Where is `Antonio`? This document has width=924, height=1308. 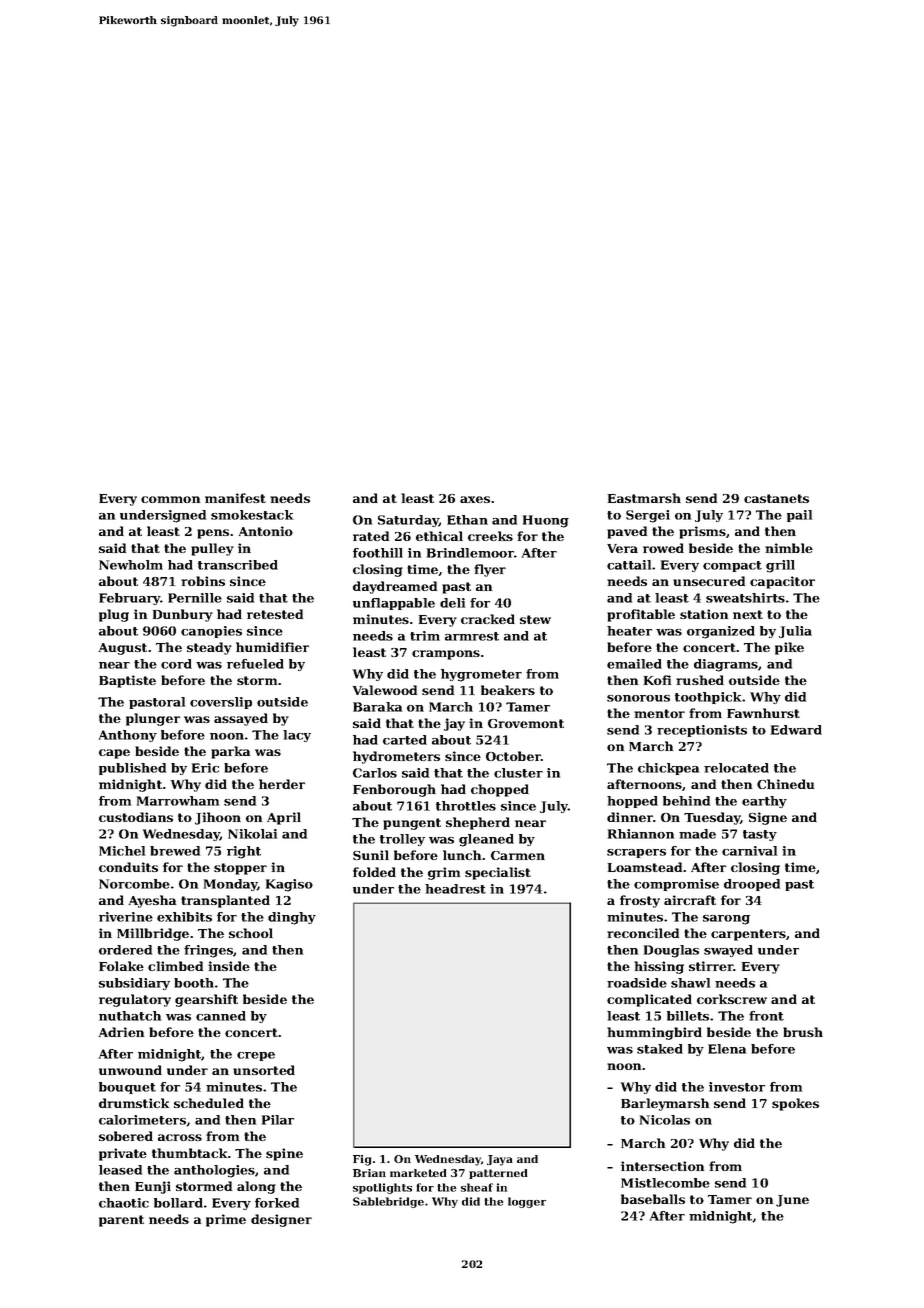
Antonio is located at coordinates (265, 531).
